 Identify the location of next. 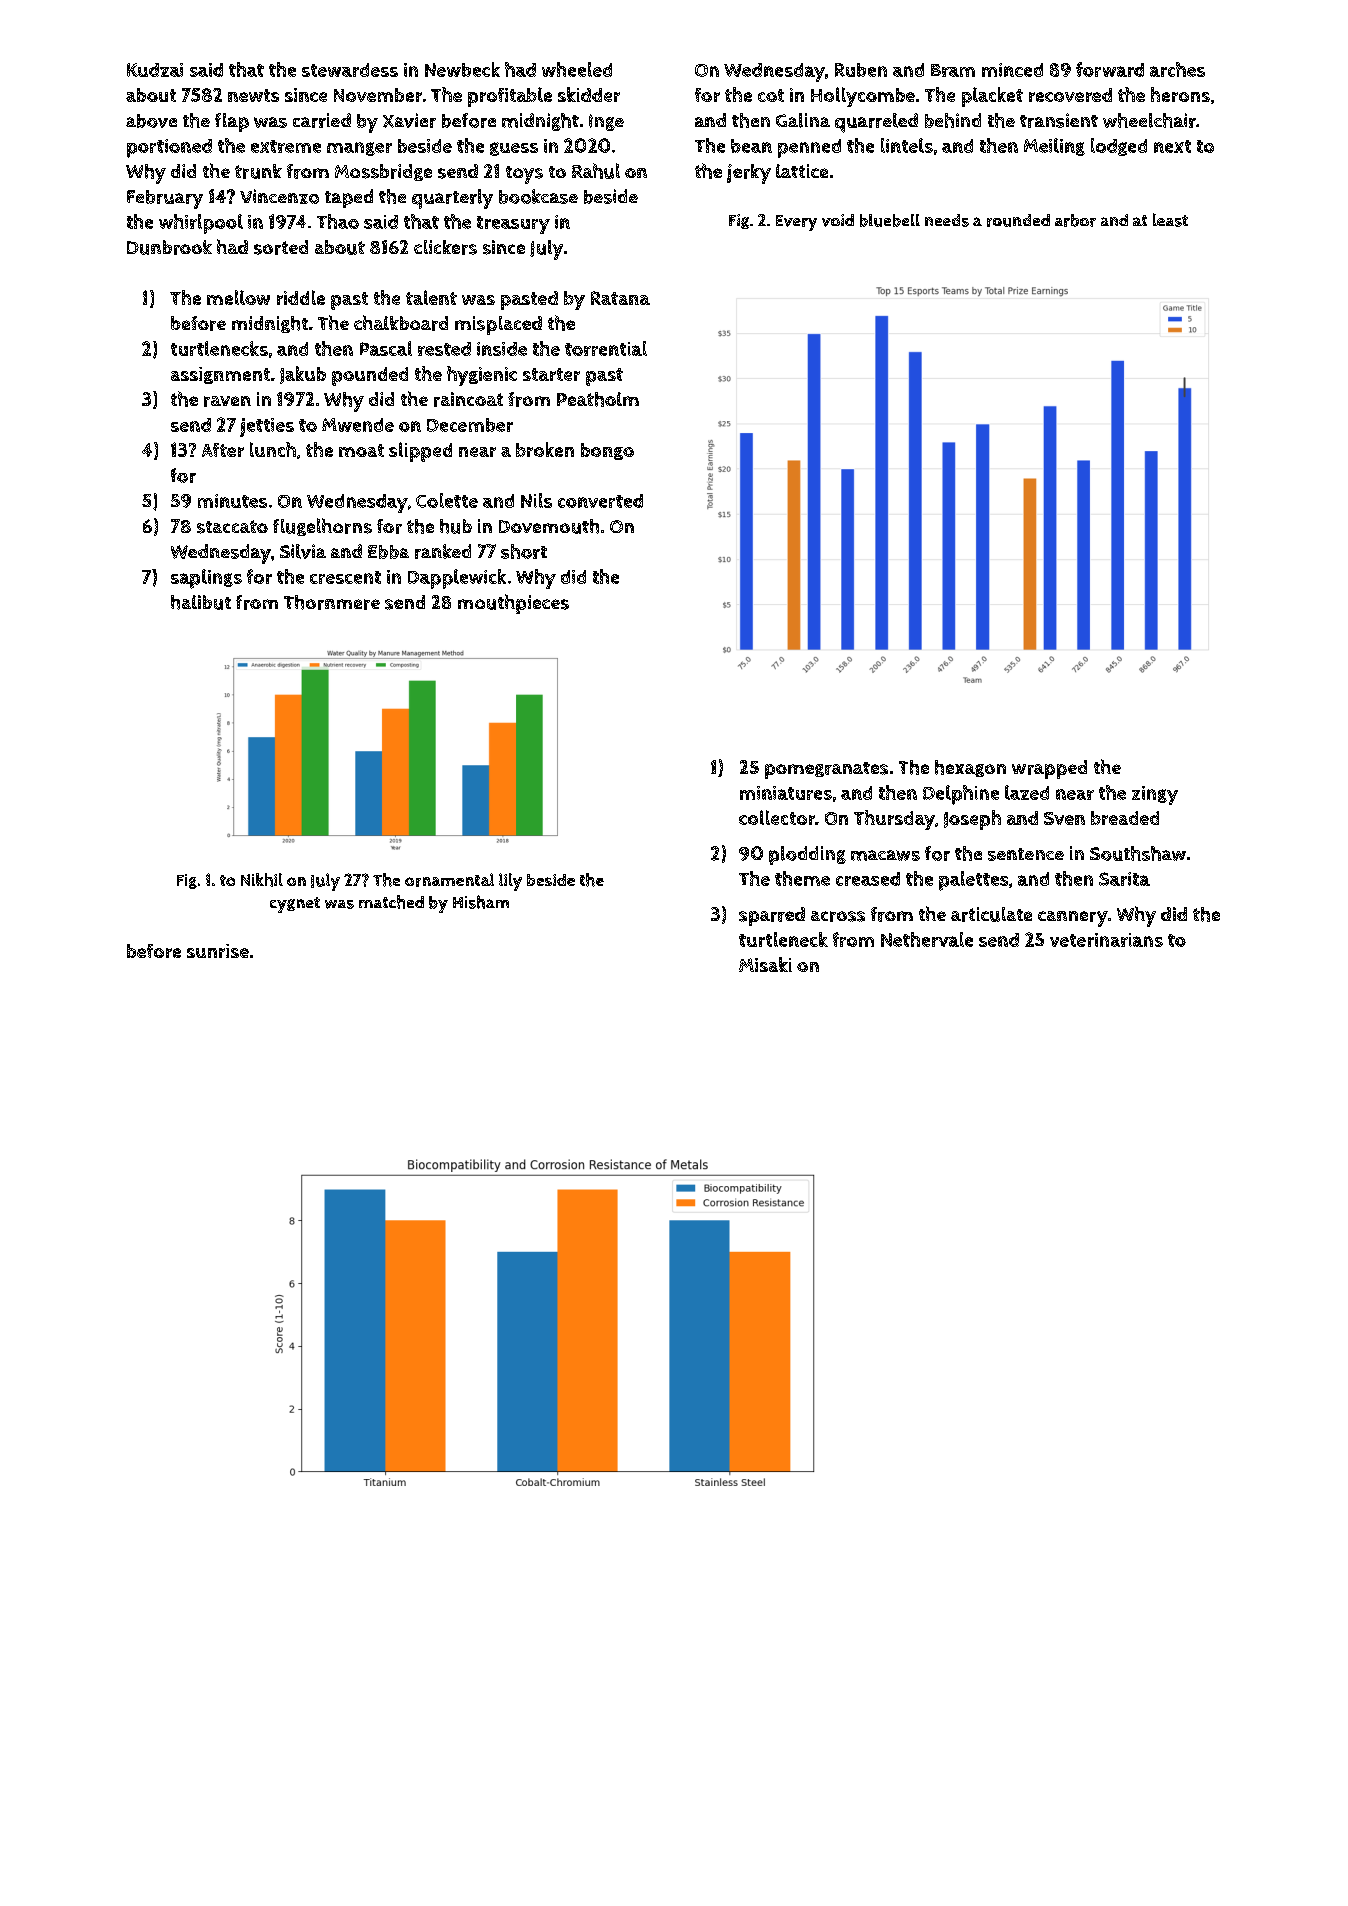
(1172, 146).
